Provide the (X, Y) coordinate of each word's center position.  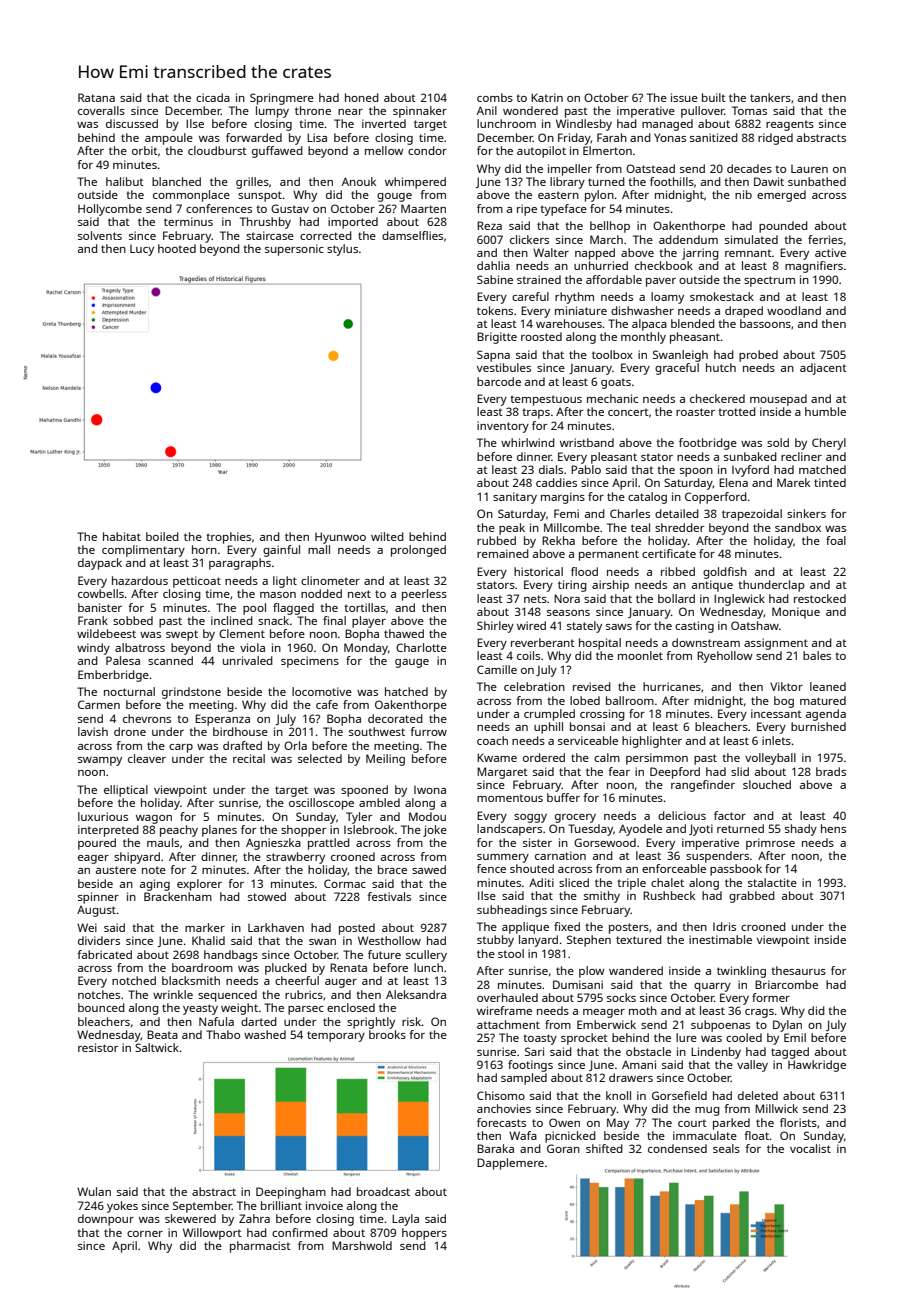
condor (427, 150)
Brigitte (497, 338)
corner (145, 1234)
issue (684, 97)
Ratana (96, 97)
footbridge (708, 444)
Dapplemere (510, 1164)
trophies (228, 538)
